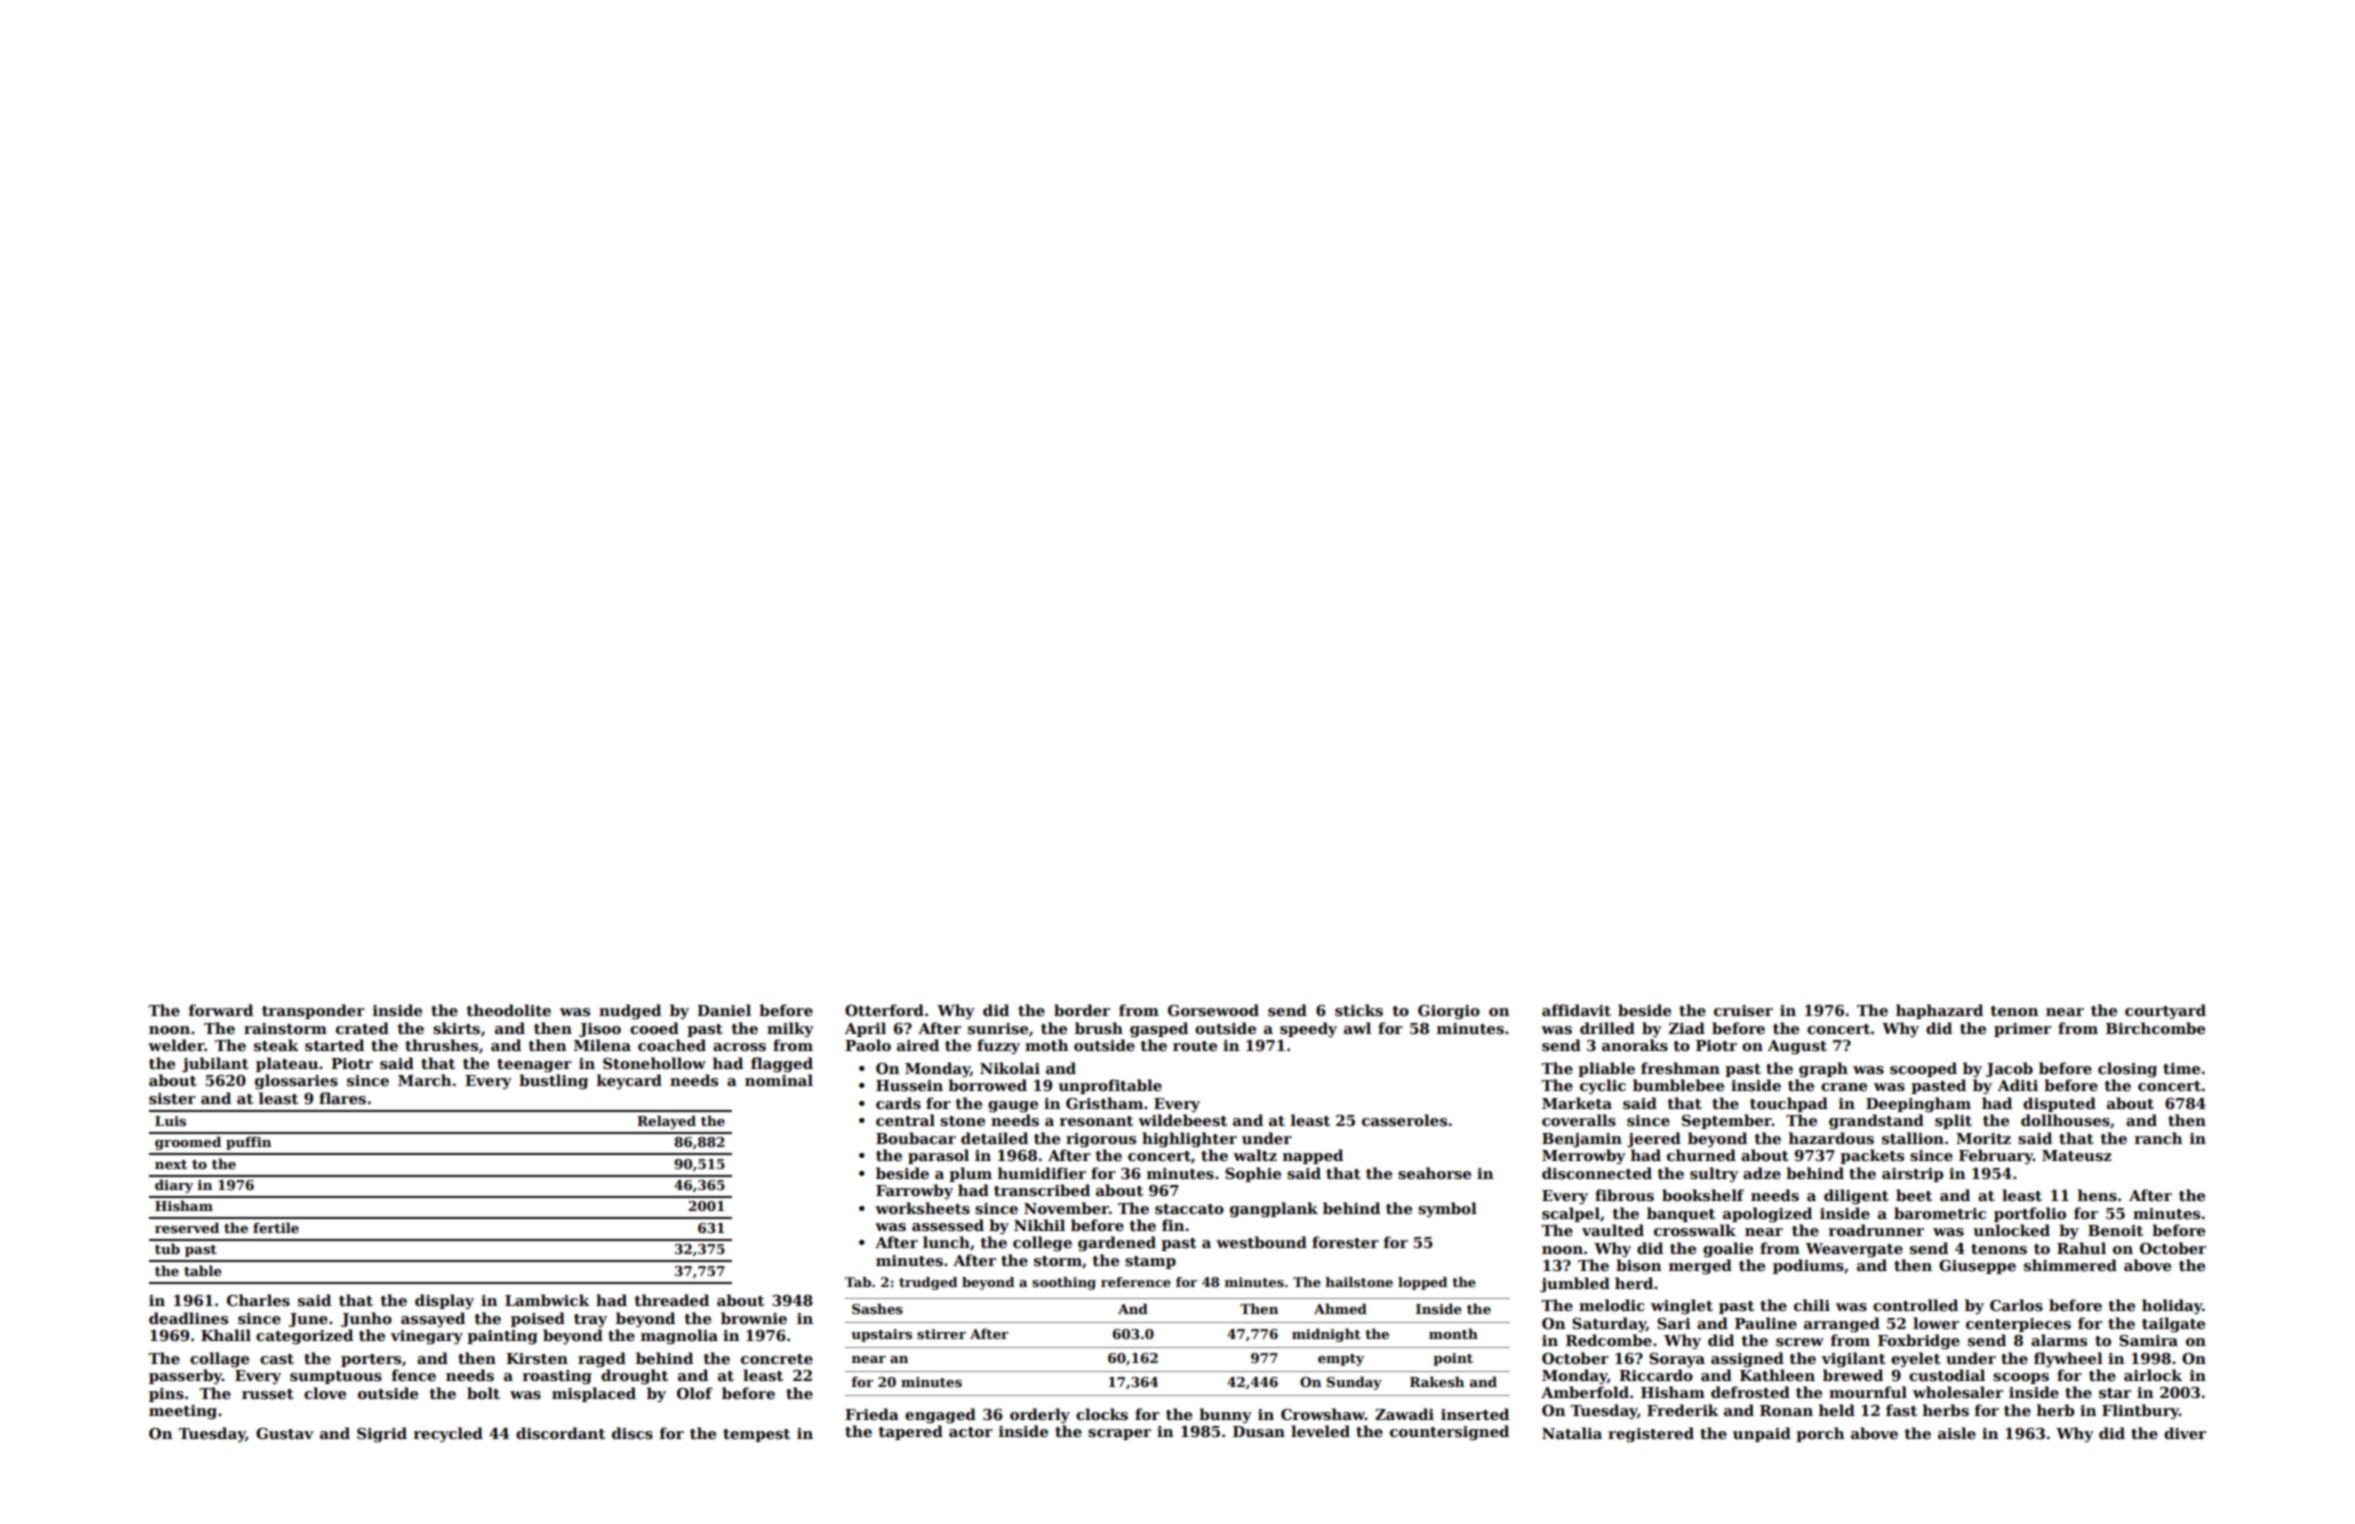  I want to click on empty, so click(1341, 1360).
